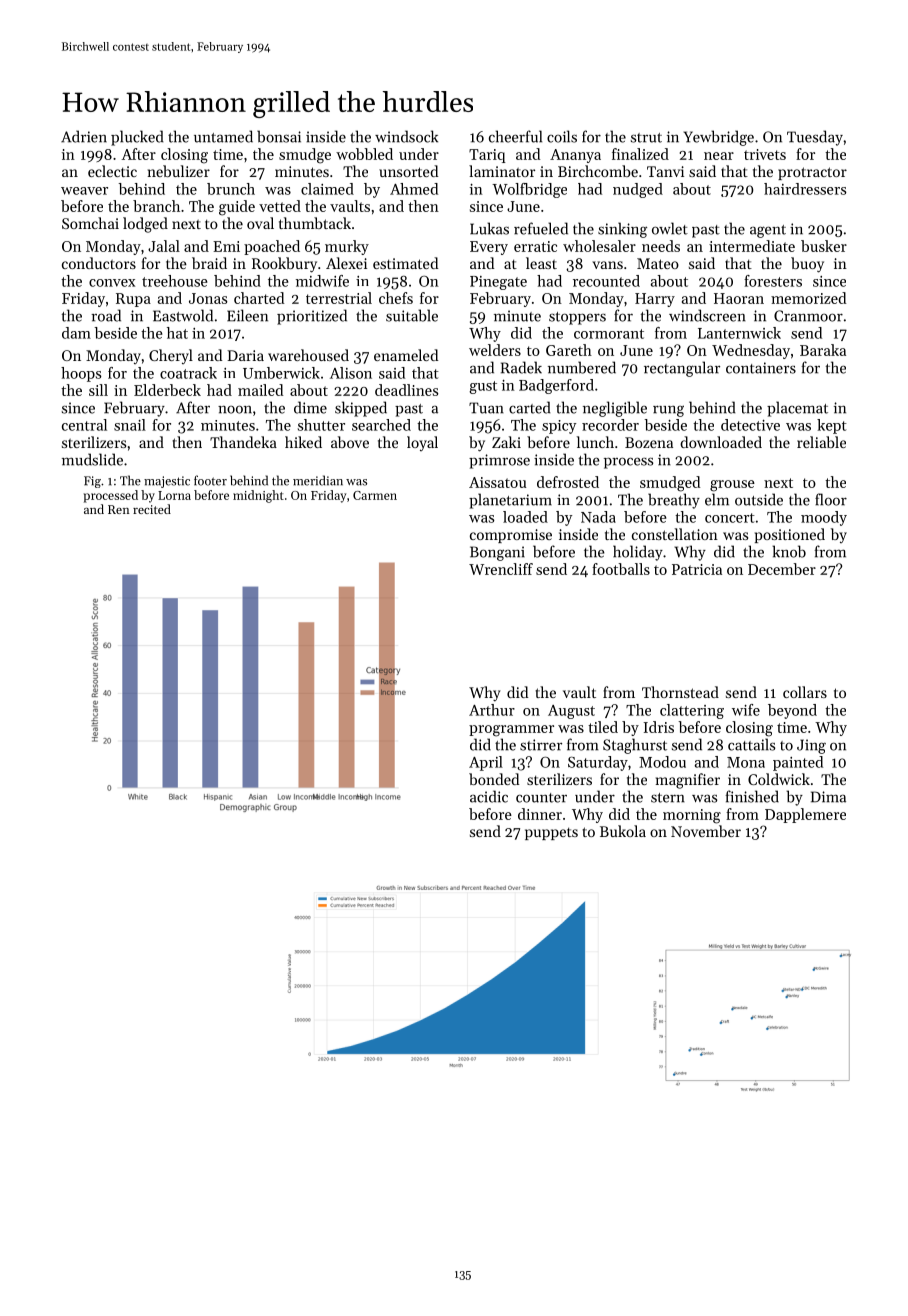 Image resolution: width=908 pixels, height=1316 pixels. I want to click on Haoran, so click(739, 298).
